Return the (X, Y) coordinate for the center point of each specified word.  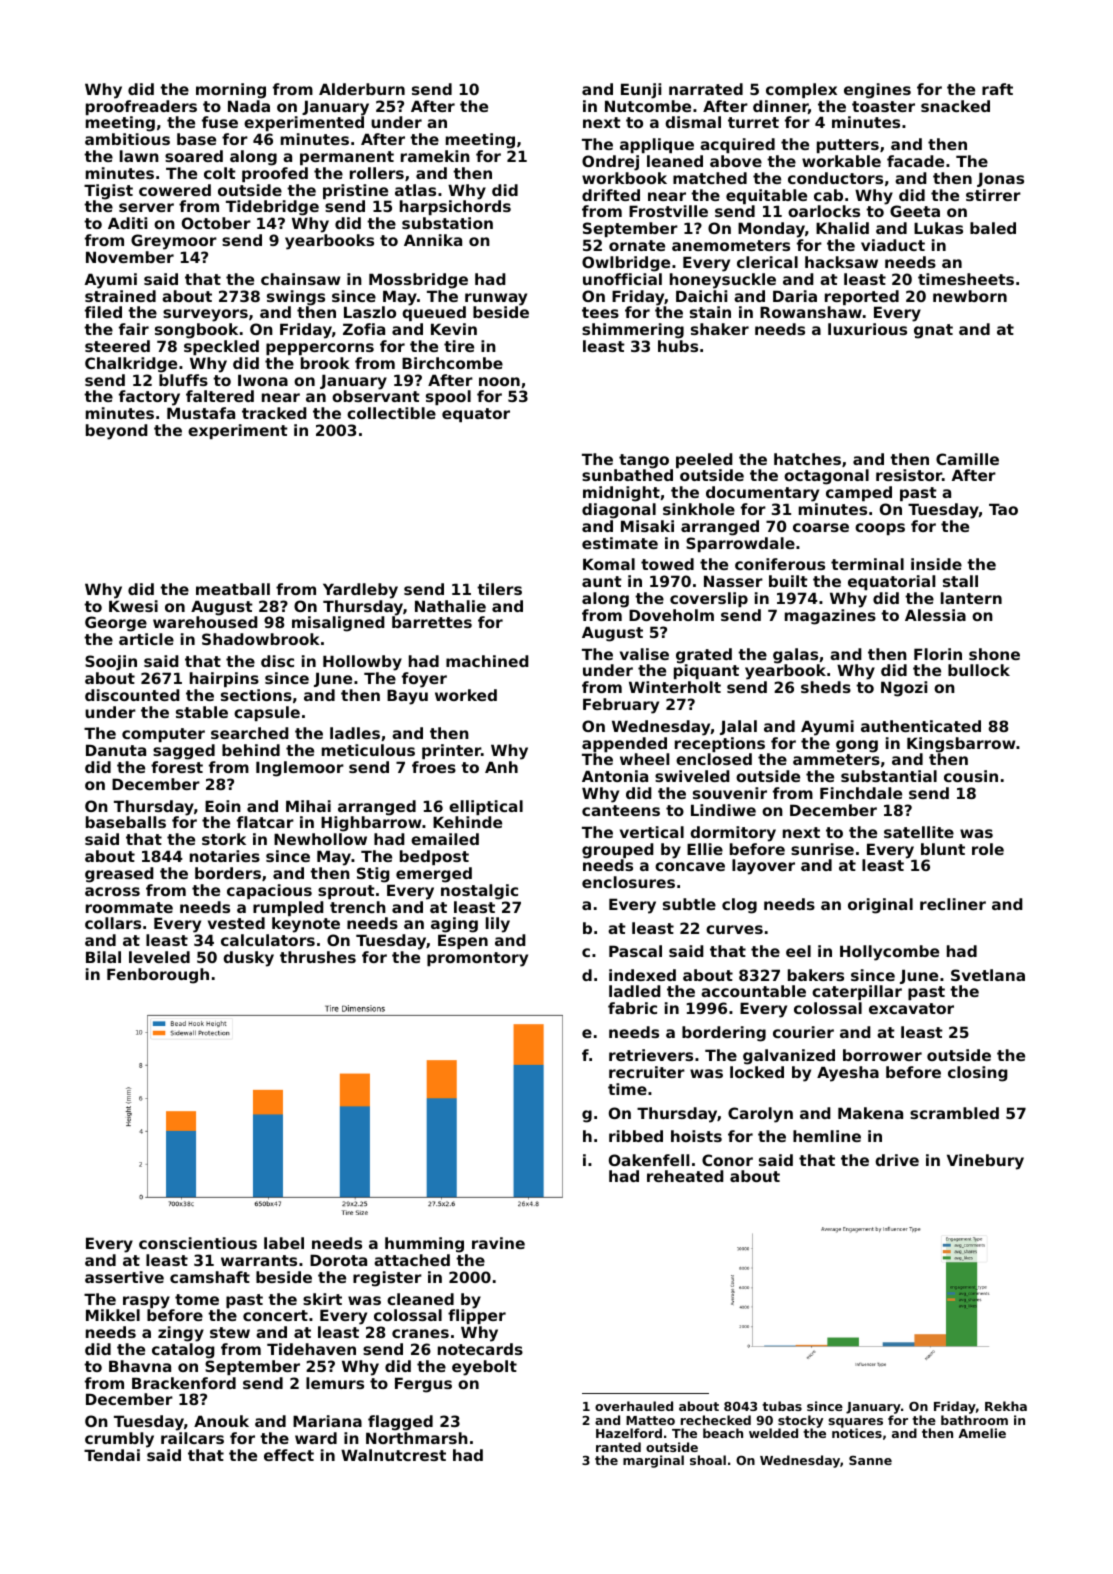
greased (119, 875)
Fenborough (158, 976)
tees (600, 312)
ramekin (435, 156)
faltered (220, 396)
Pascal (635, 951)
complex (801, 90)
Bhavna (140, 1366)
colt (220, 173)
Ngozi (904, 689)
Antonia (615, 776)
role (988, 849)
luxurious (867, 329)
